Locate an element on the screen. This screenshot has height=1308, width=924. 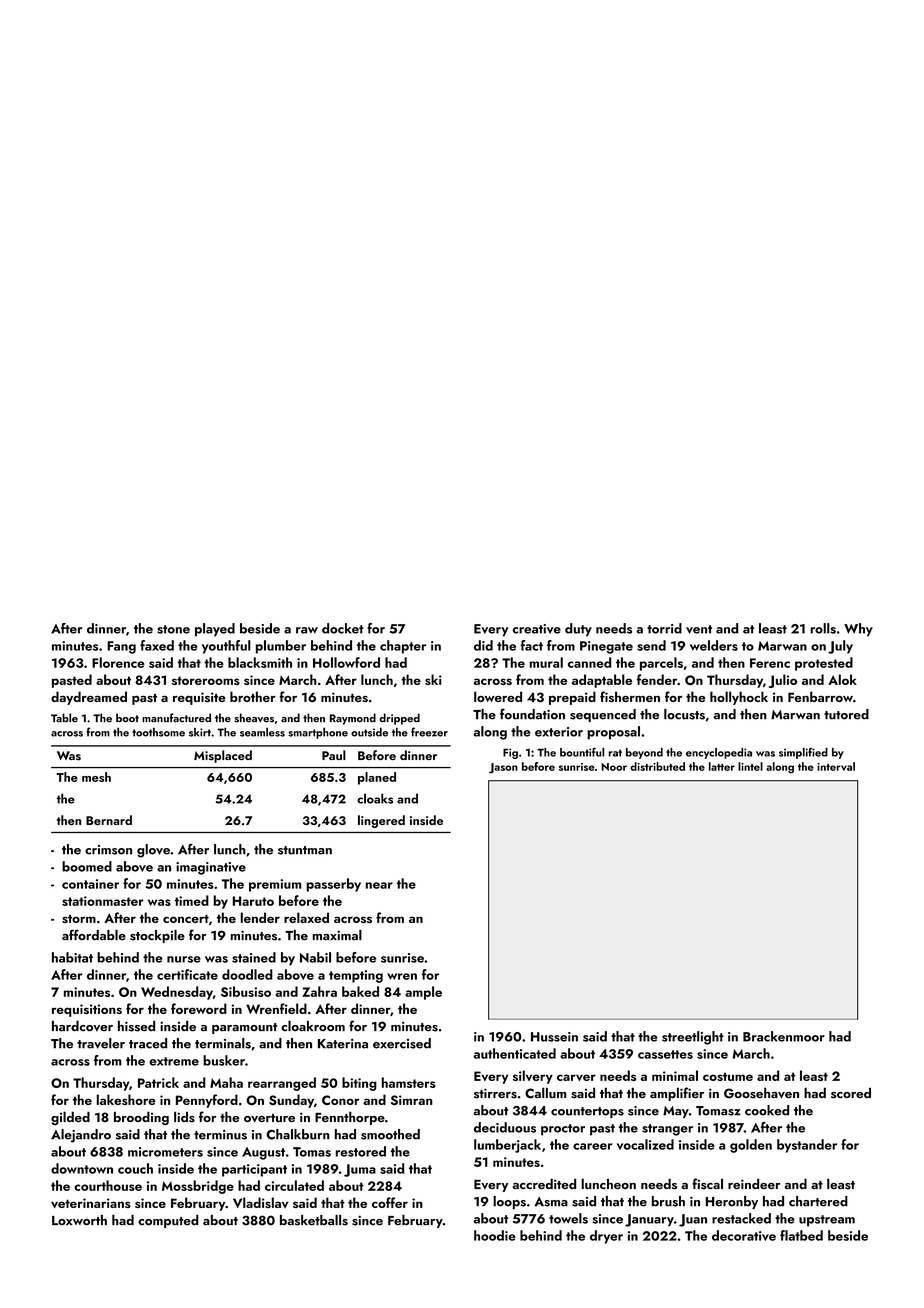
bountiful is located at coordinates (582, 752).
